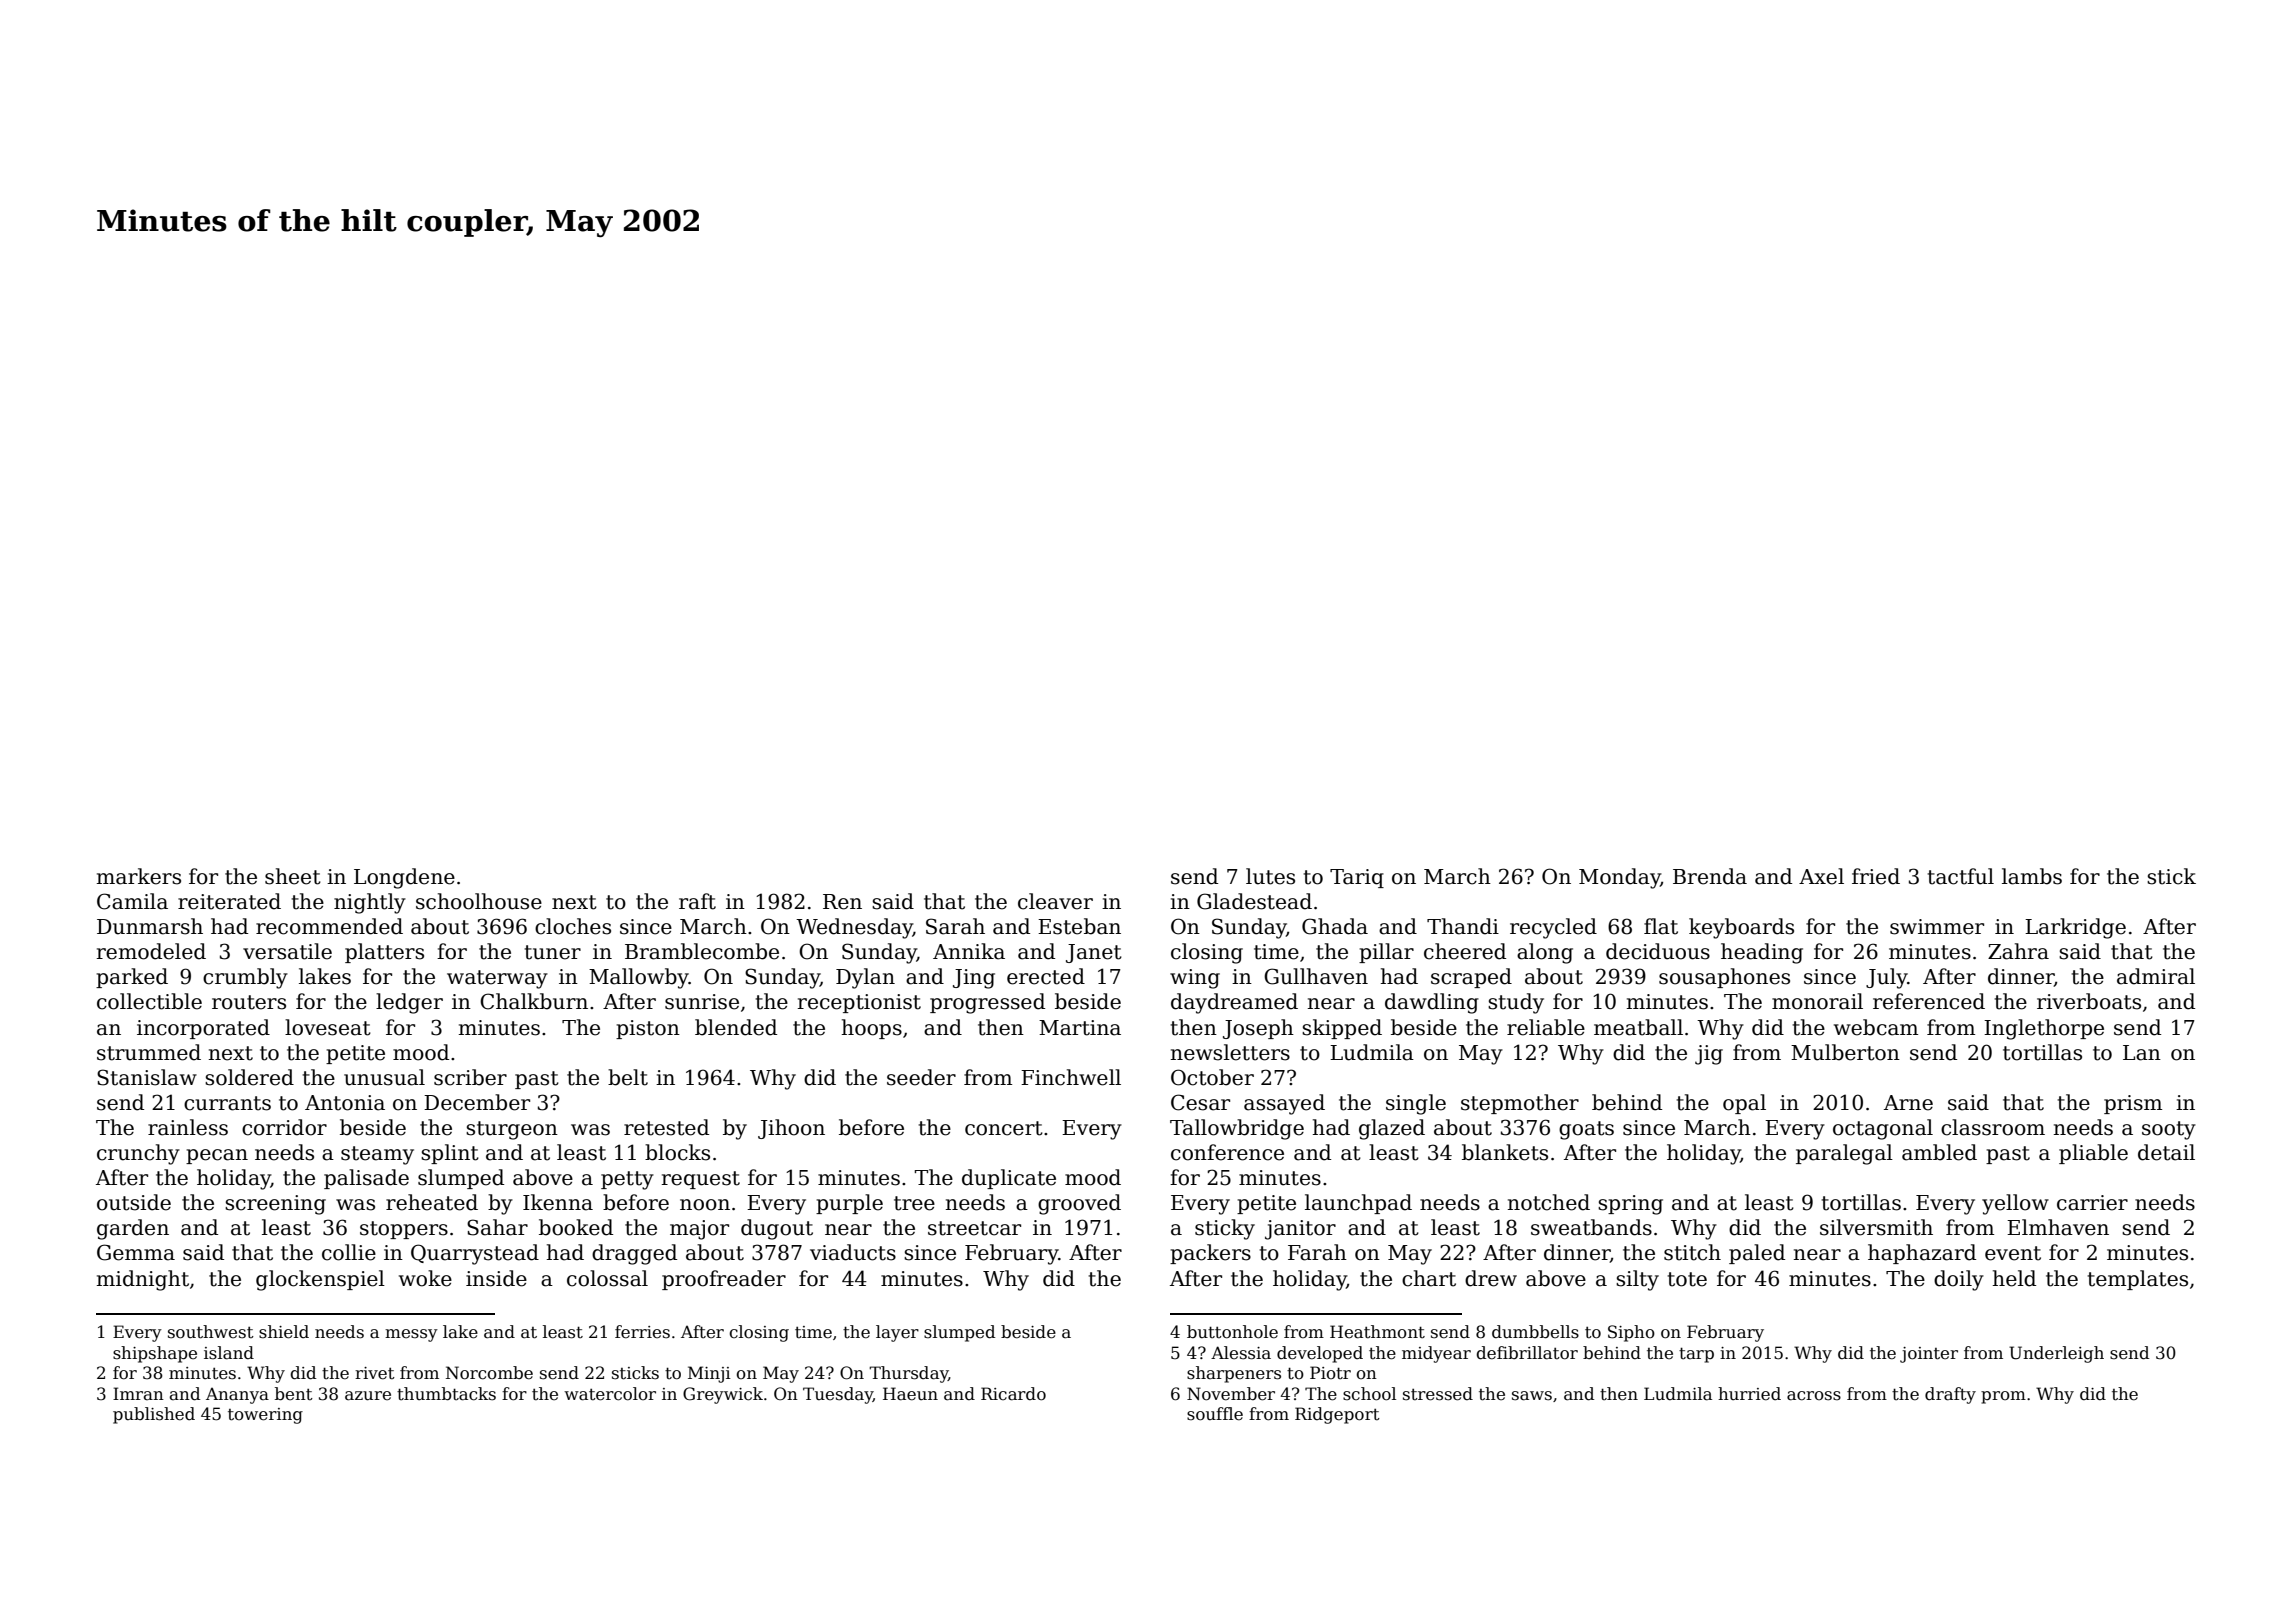 This screenshot has height=1620, width=2292. Describe the element at coordinates (791, 1129) in the screenshot. I see `Jihoon` at that location.
